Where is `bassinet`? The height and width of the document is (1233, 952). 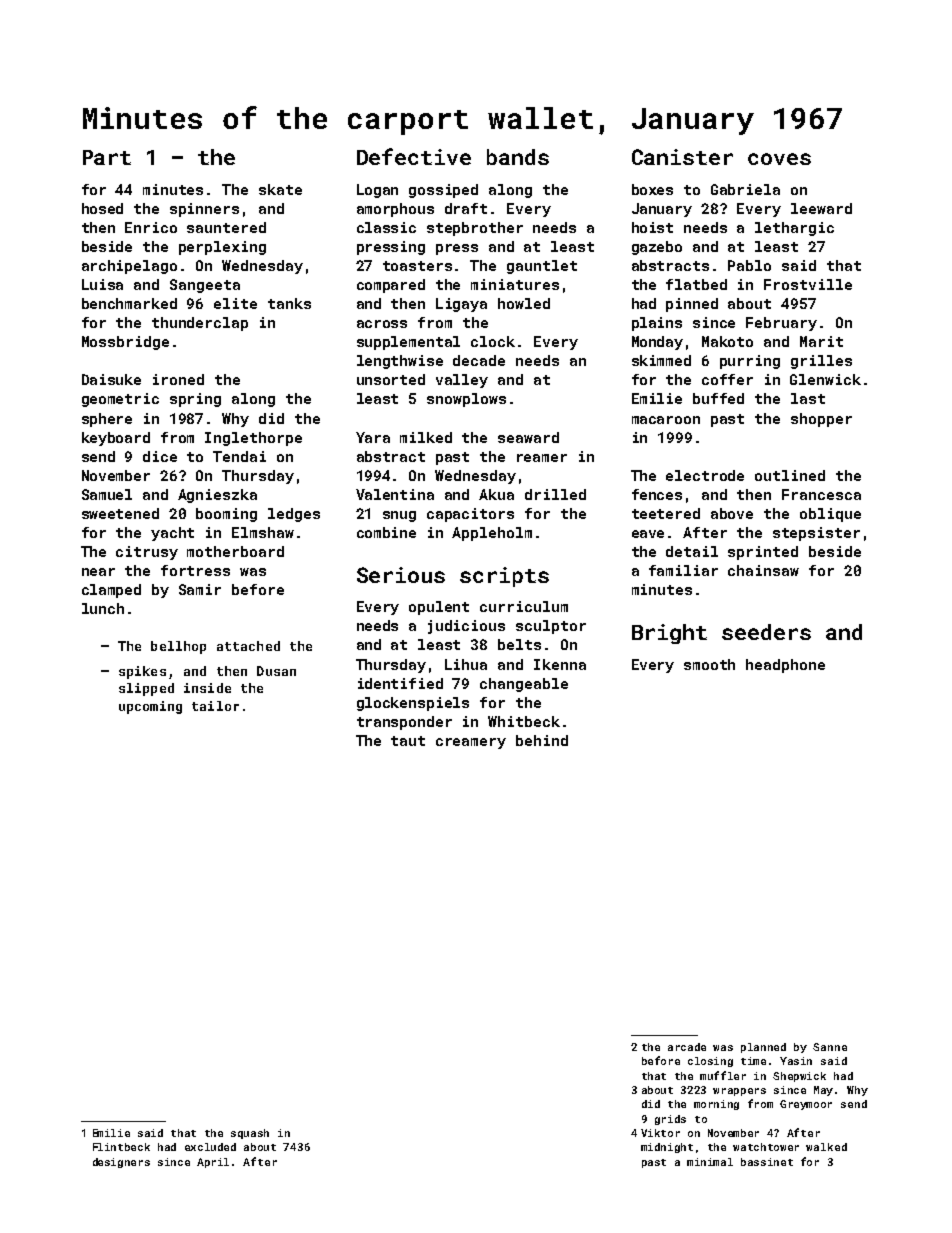
bassinet is located at coordinates (767, 1162).
